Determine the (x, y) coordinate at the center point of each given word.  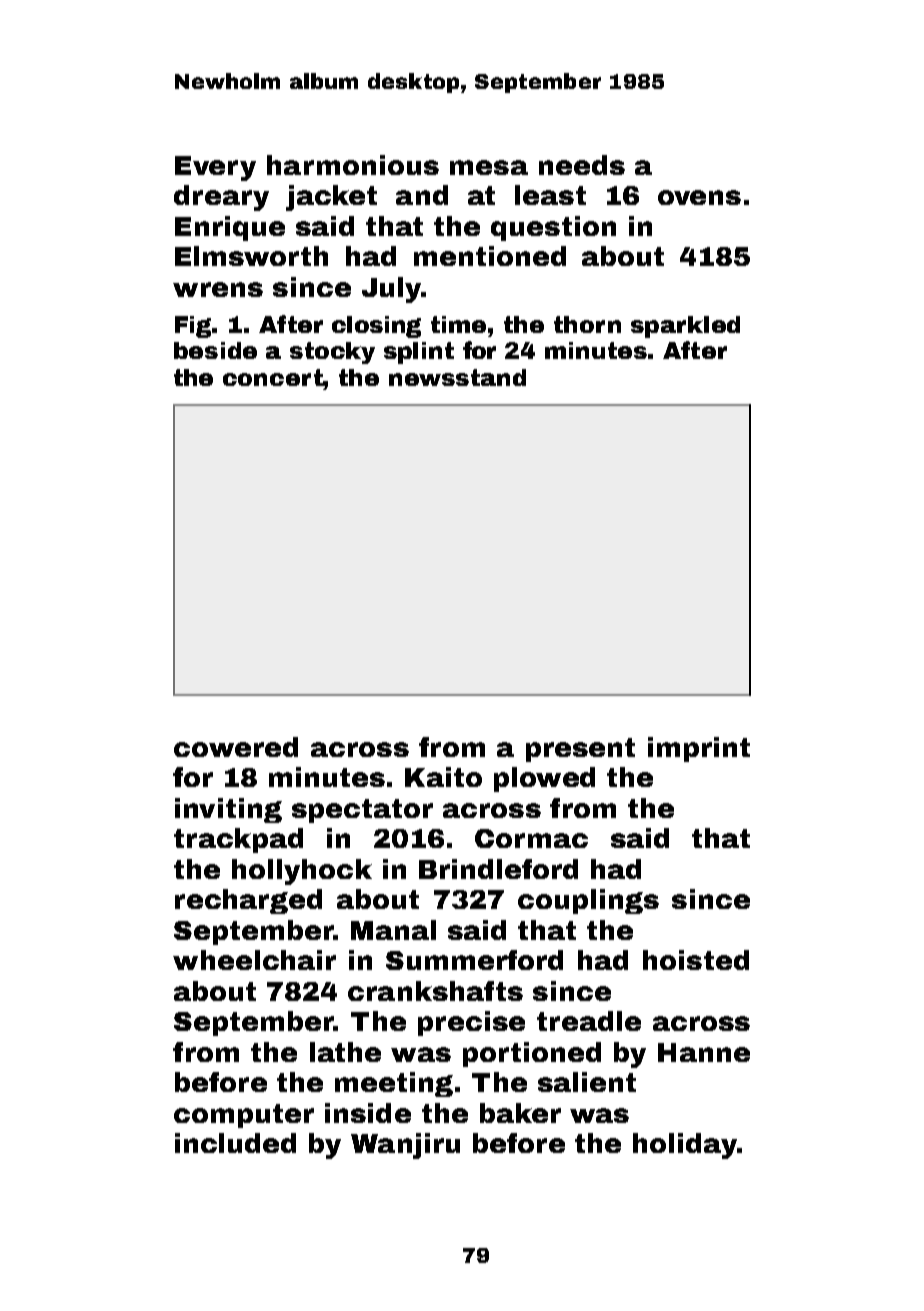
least (550, 195)
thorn (587, 324)
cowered (236, 747)
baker (520, 1113)
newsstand (457, 377)
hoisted (696, 960)
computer (244, 1116)
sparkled (685, 327)
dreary (221, 198)
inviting (228, 810)
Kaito (443, 777)
